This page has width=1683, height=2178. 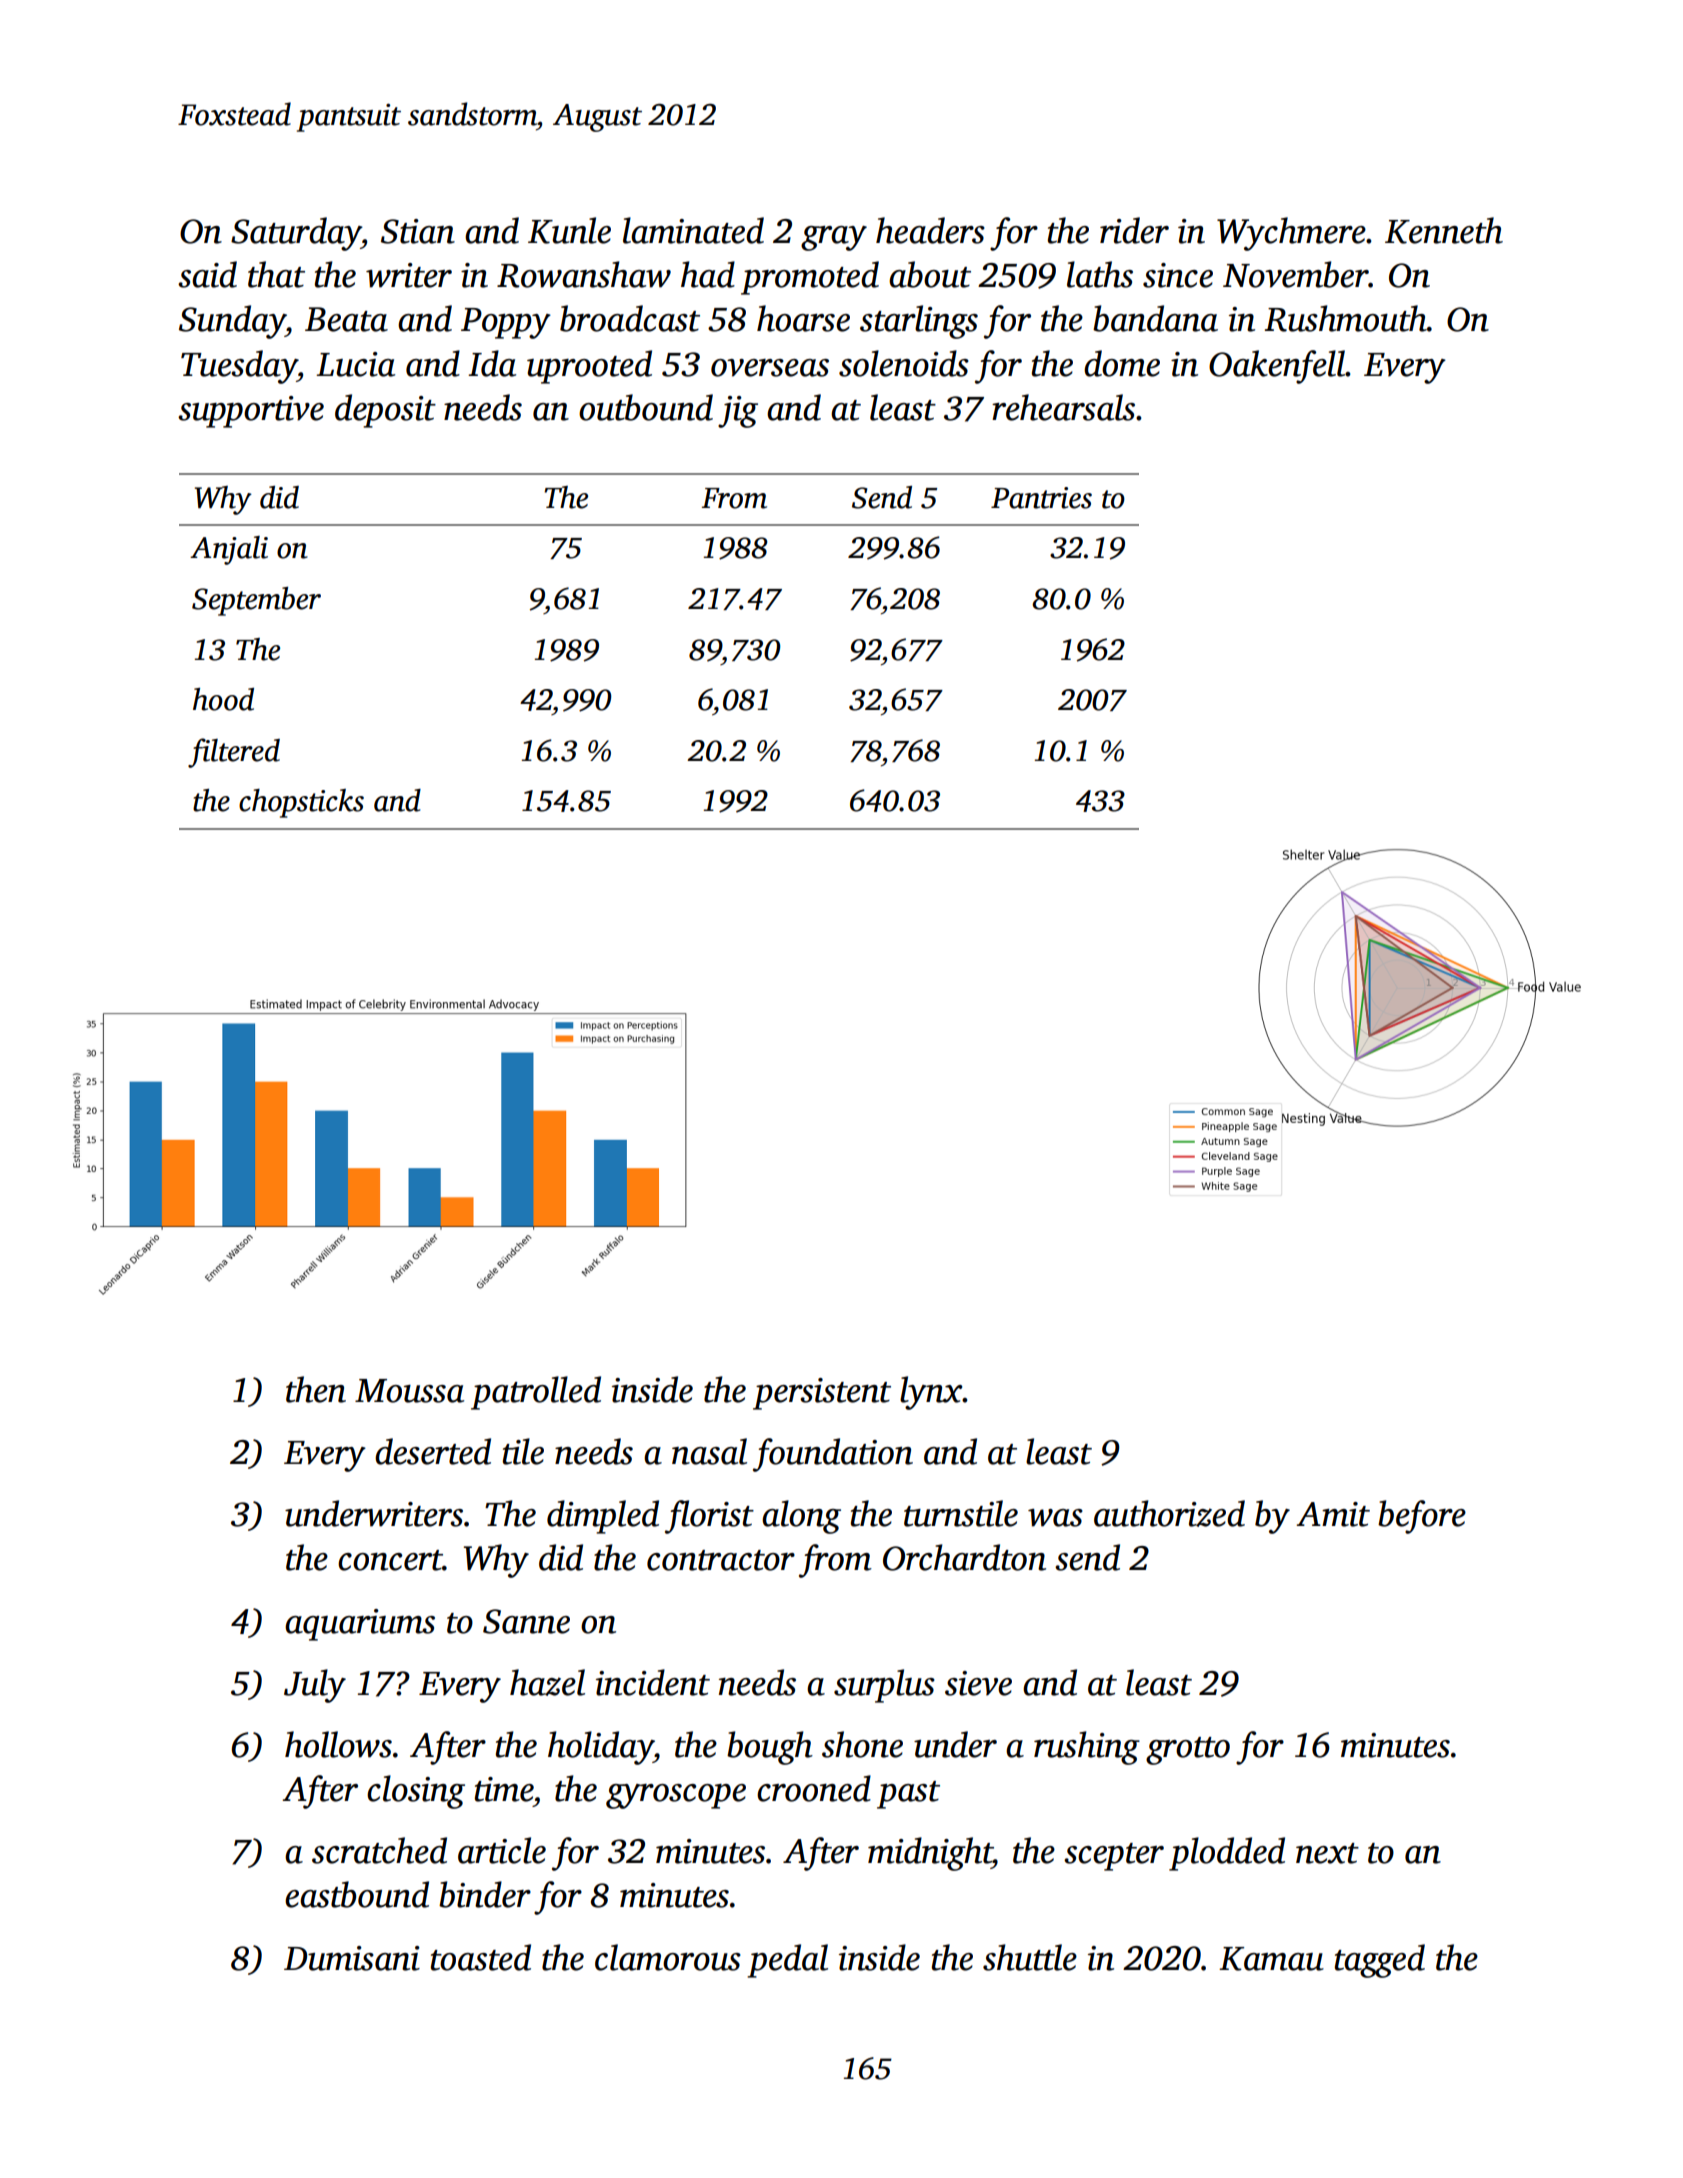 I want to click on Pantries, so click(x=1041, y=498).
